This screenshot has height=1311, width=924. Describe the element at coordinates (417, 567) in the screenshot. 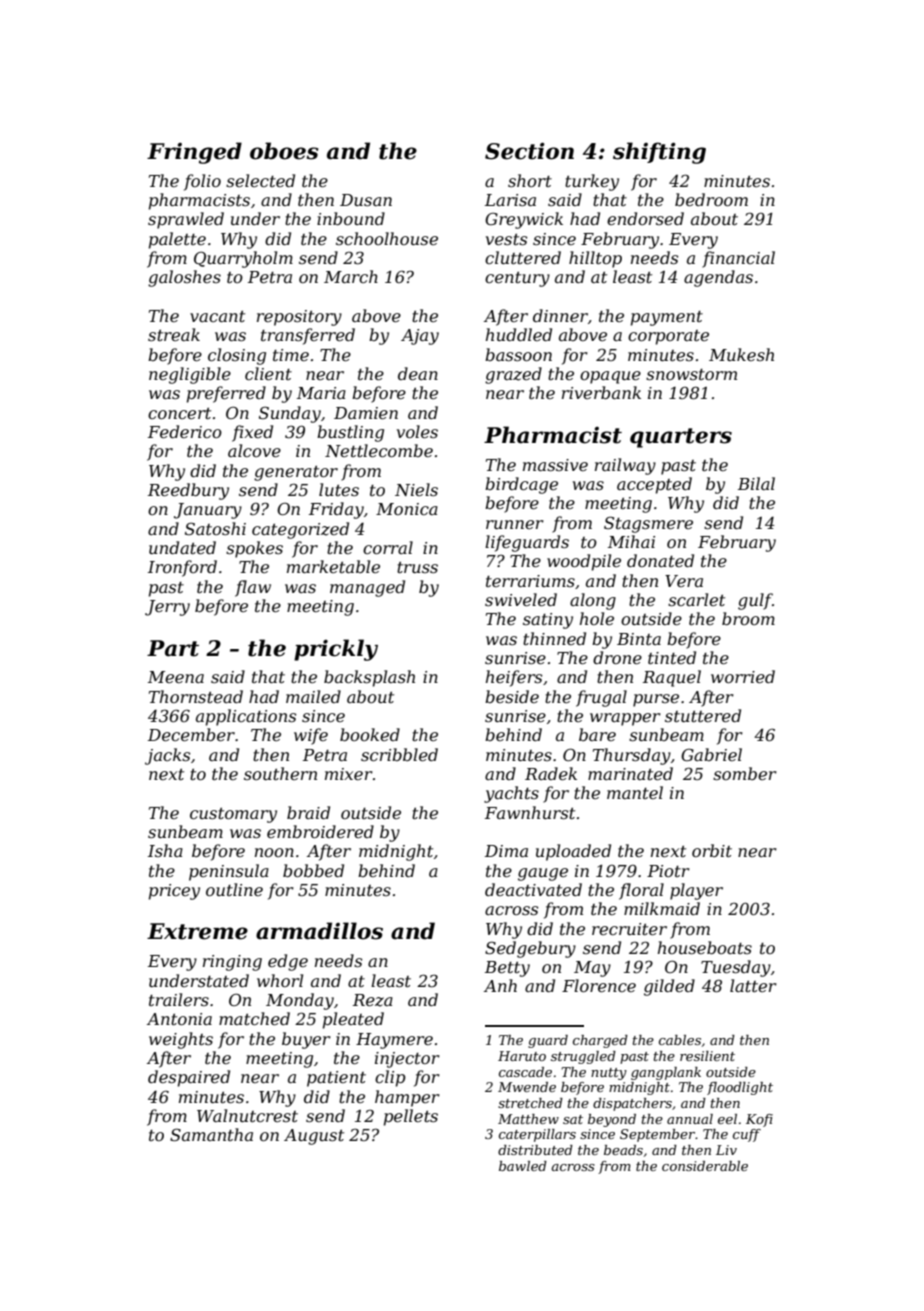

I see `truss` at that location.
